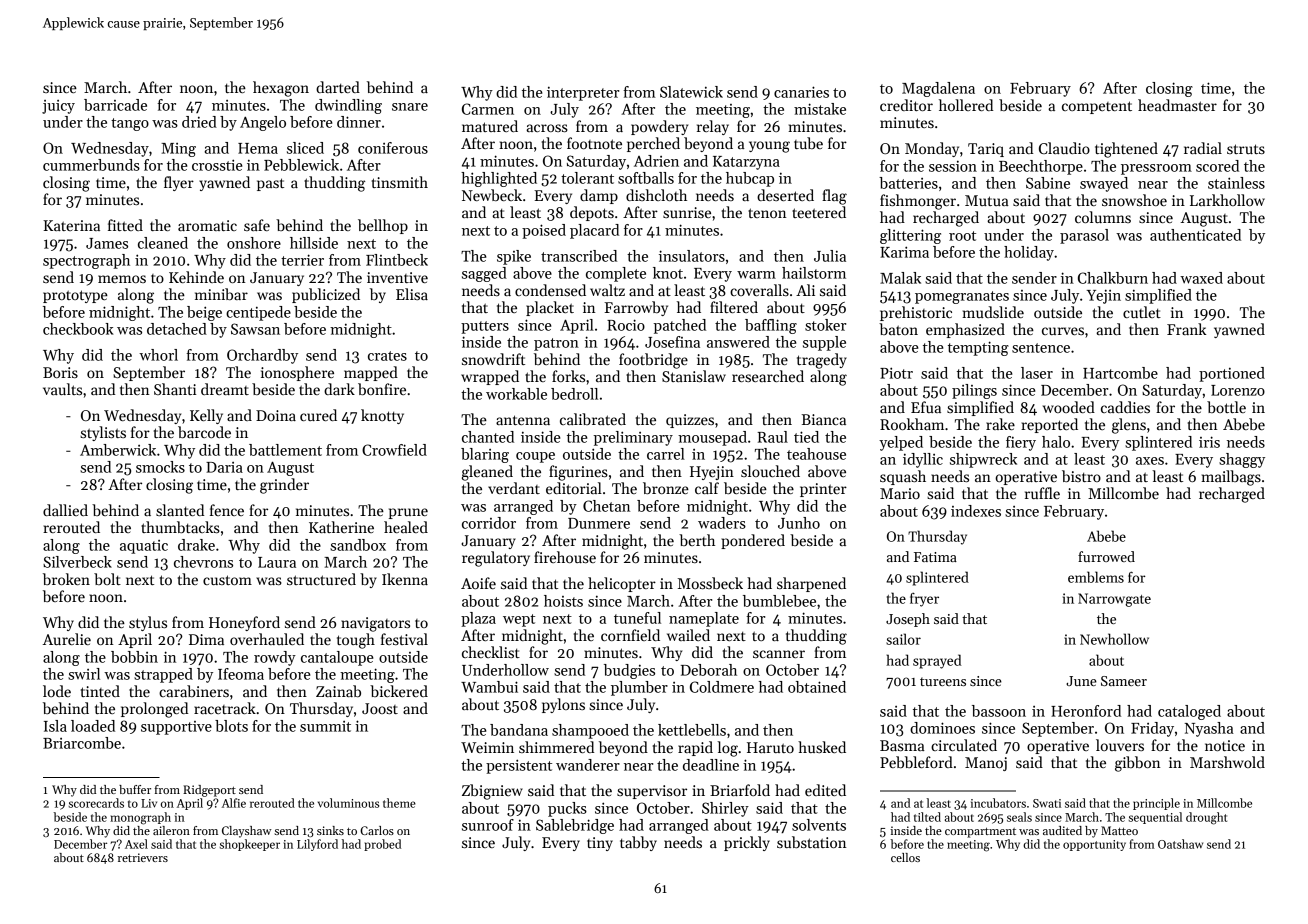 Image resolution: width=1308 pixels, height=924 pixels. What do you see at coordinates (1063, 331) in the page?
I see `curves` at bounding box center [1063, 331].
